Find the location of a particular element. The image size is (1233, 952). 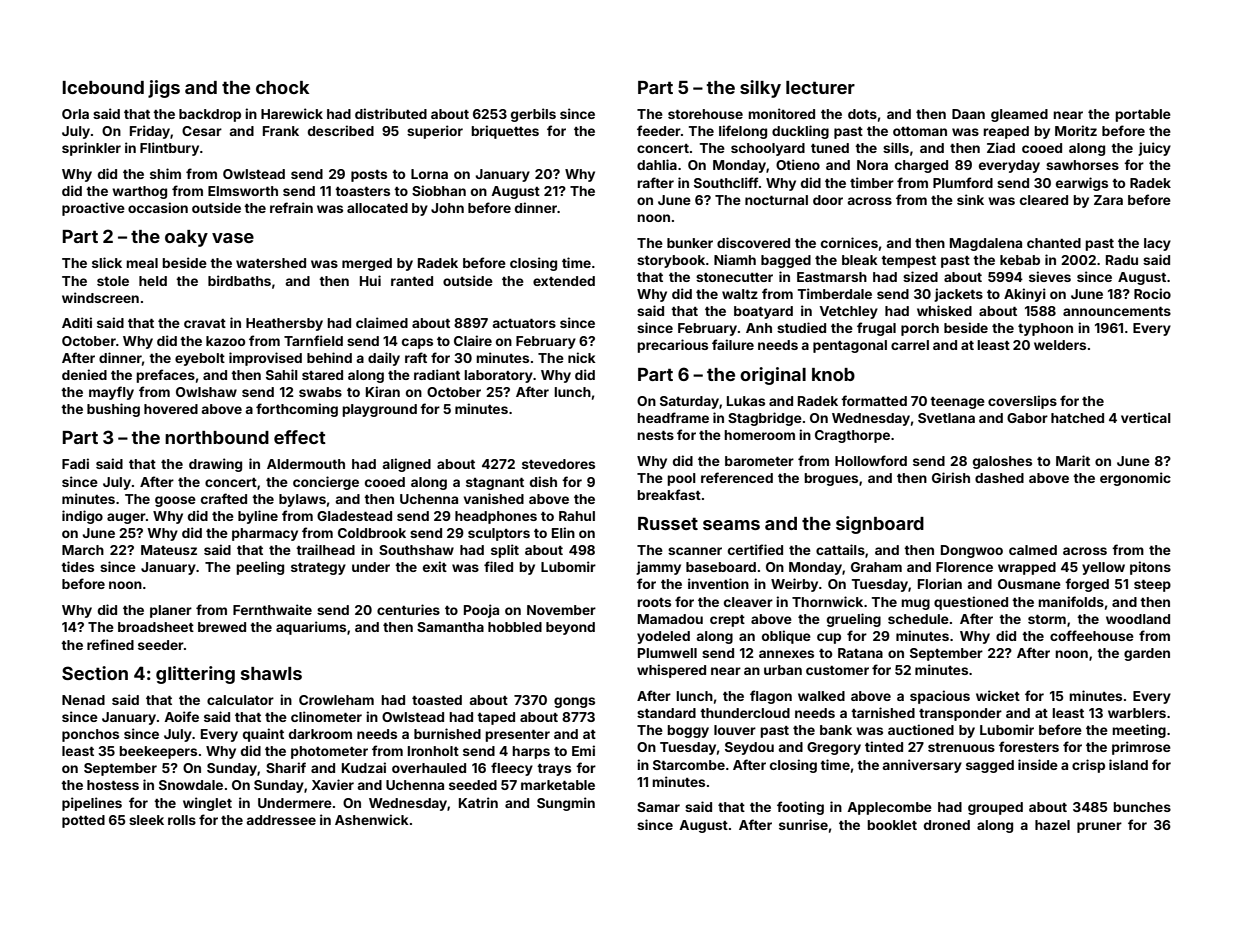

feeder is located at coordinates (659, 130).
